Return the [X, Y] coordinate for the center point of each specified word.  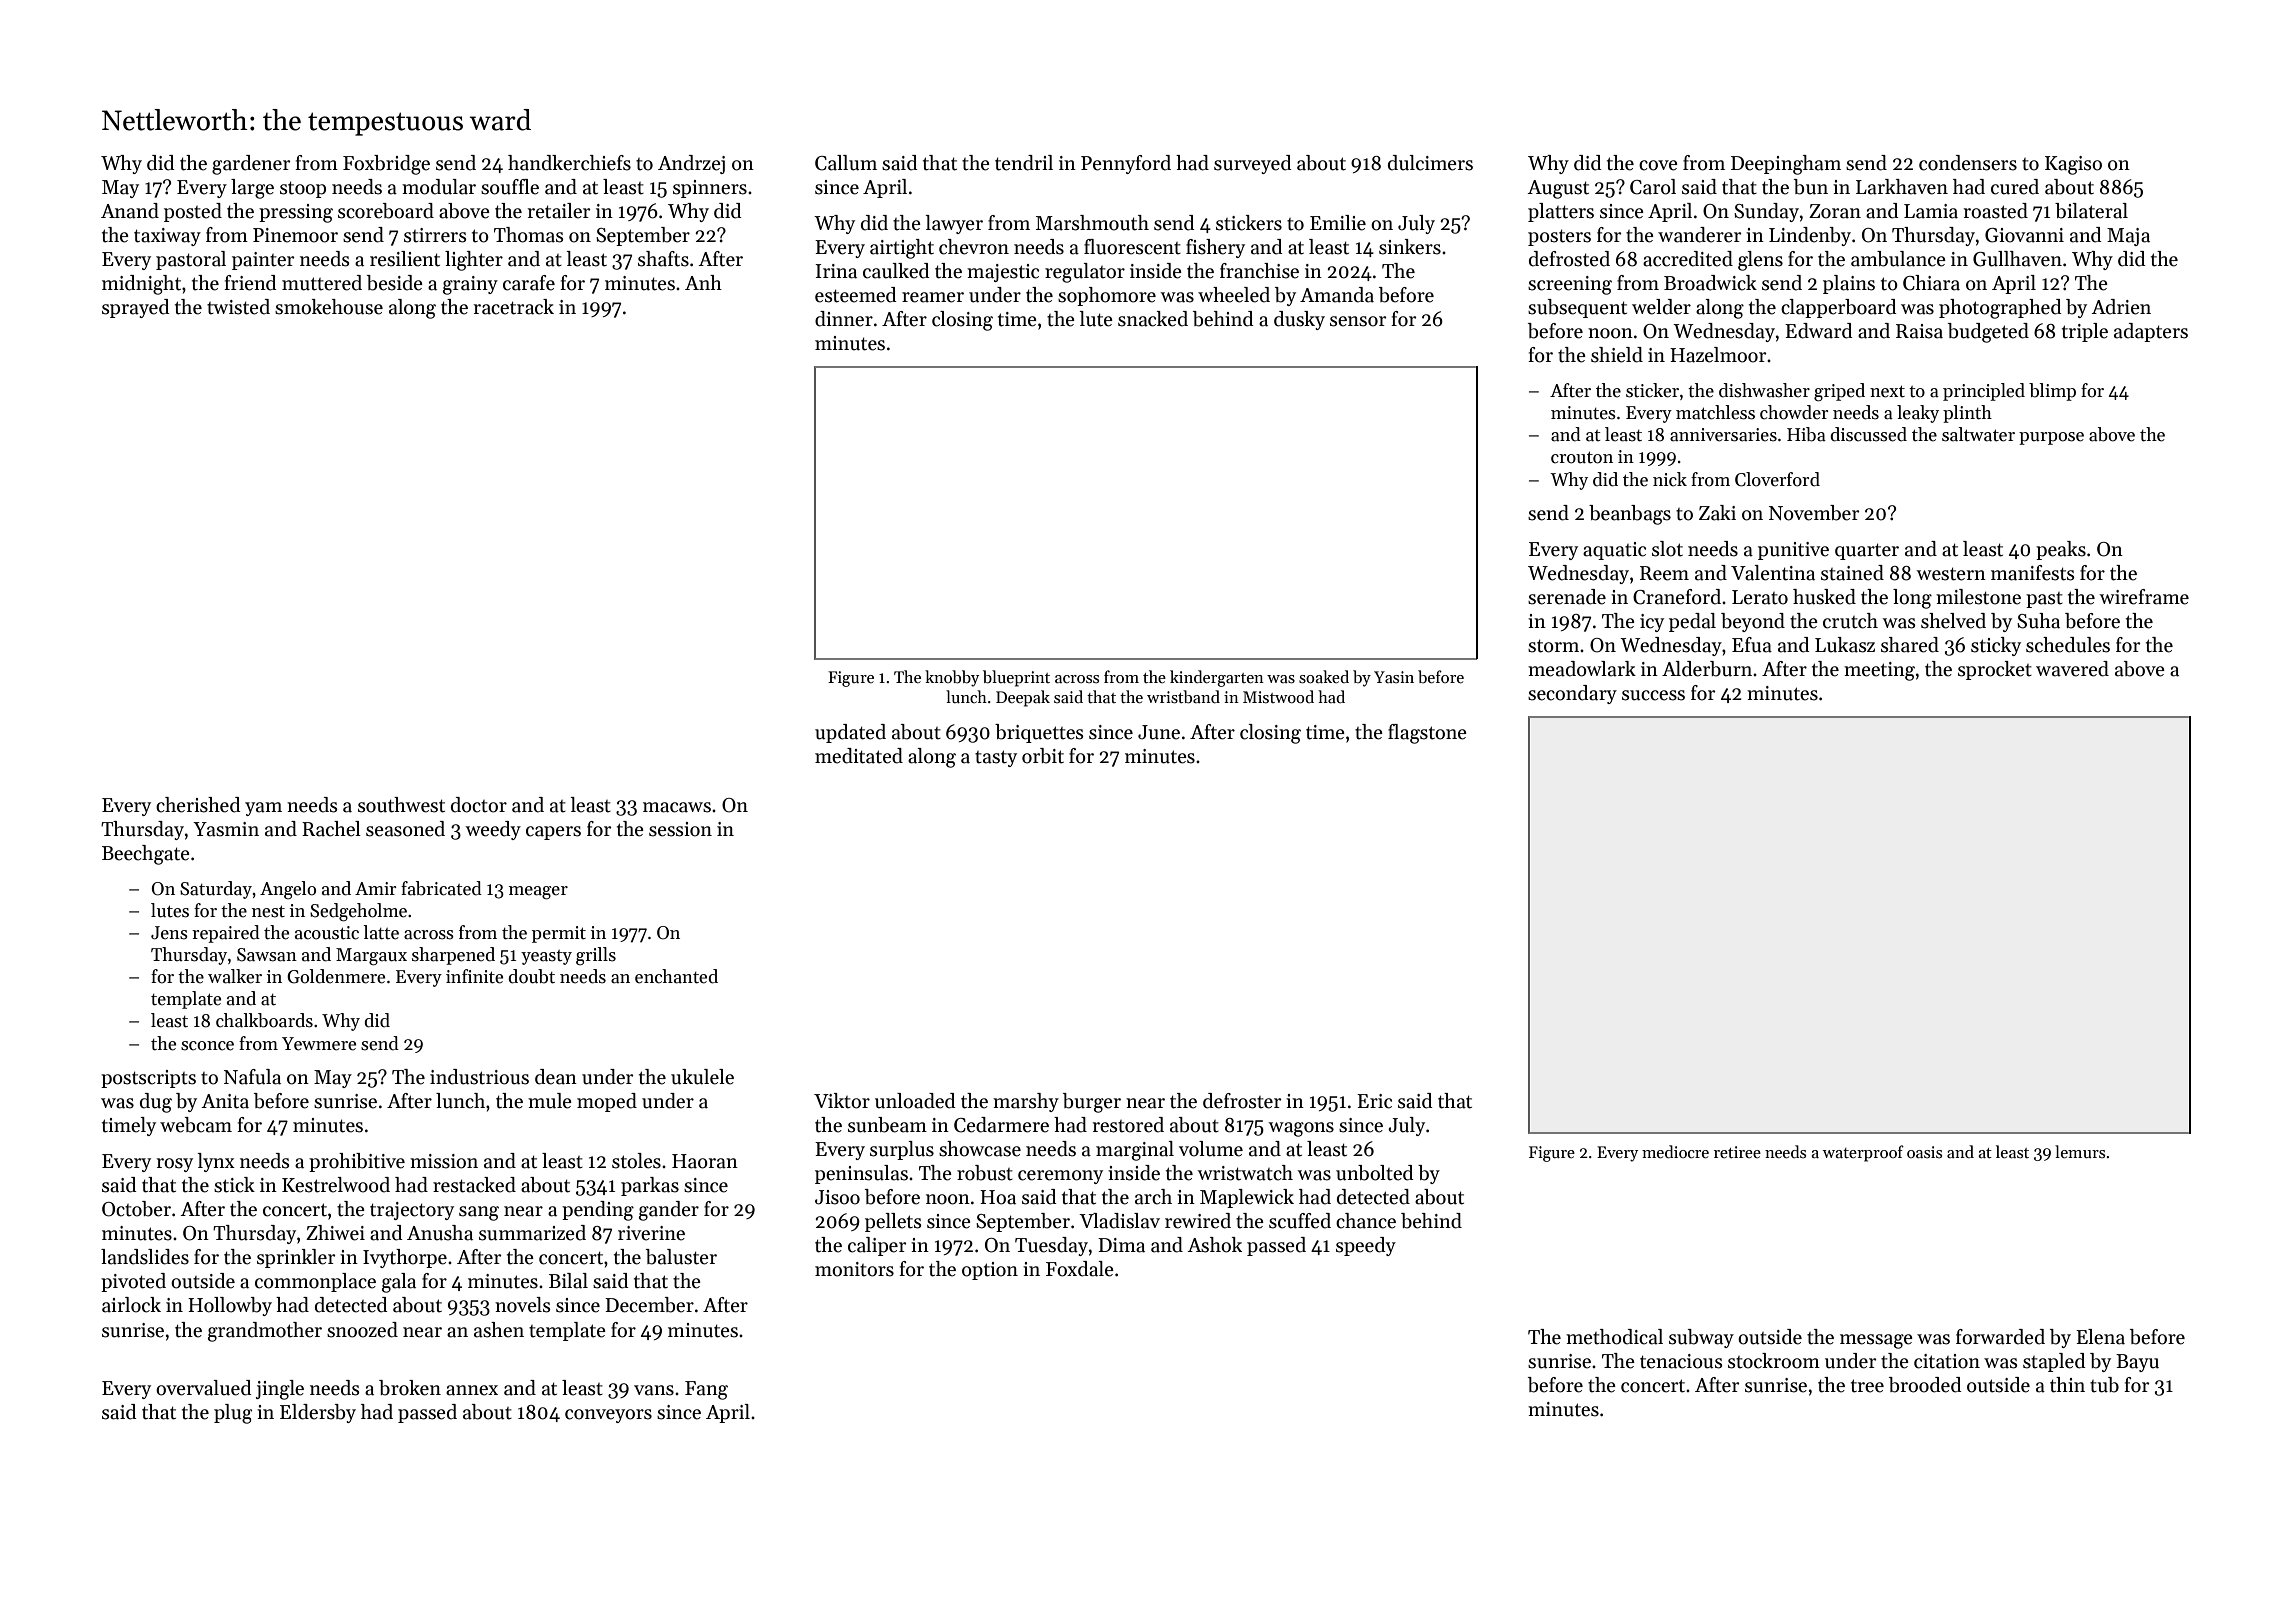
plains [1849, 284]
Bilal [568, 1281]
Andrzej [691, 164]
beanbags [1630, 515]
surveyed [1252, 164]
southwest [401, 805]
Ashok [1214, 1245]
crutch [1850, 621]
